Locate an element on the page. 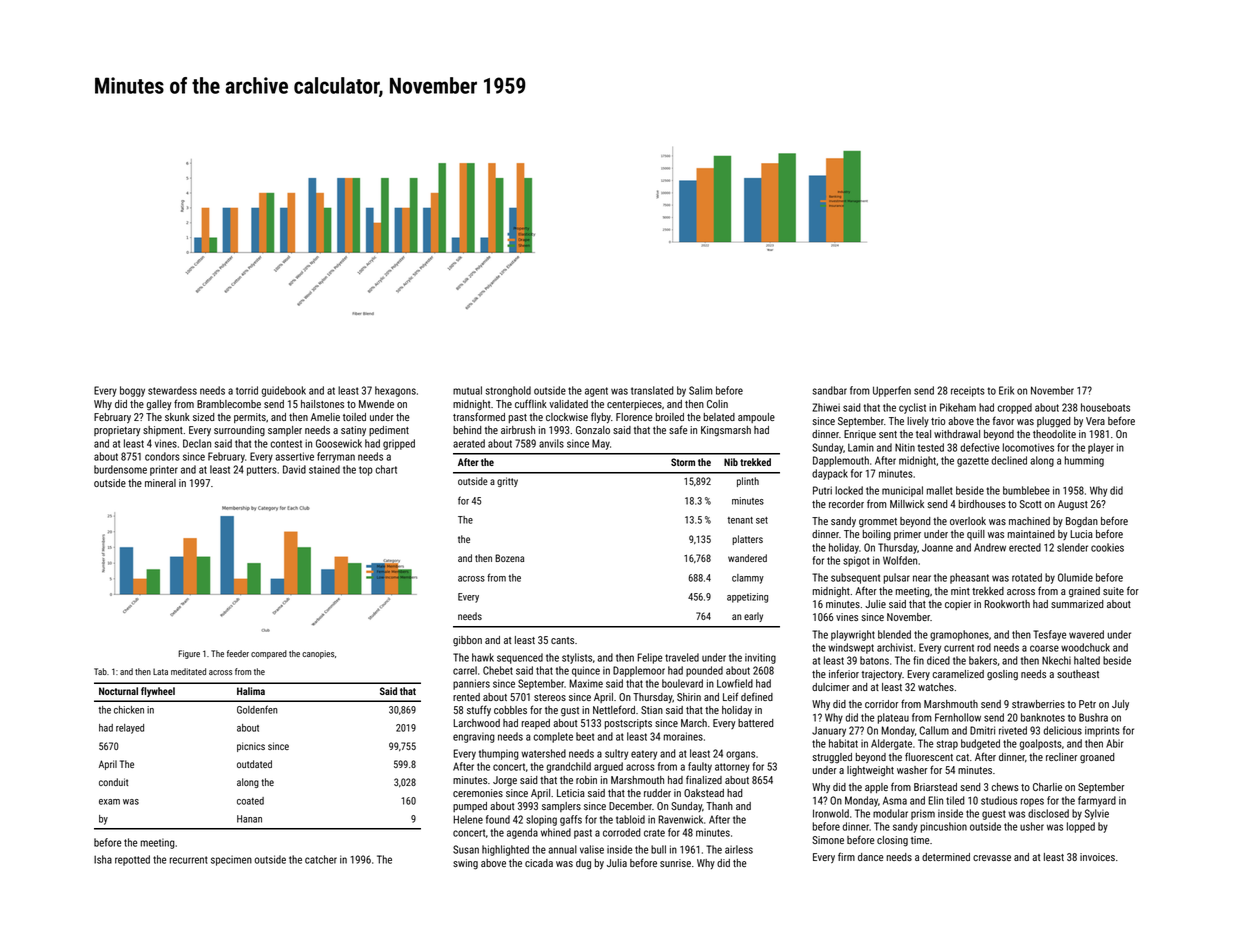  summarized is located at coordinates (1077, 604).
